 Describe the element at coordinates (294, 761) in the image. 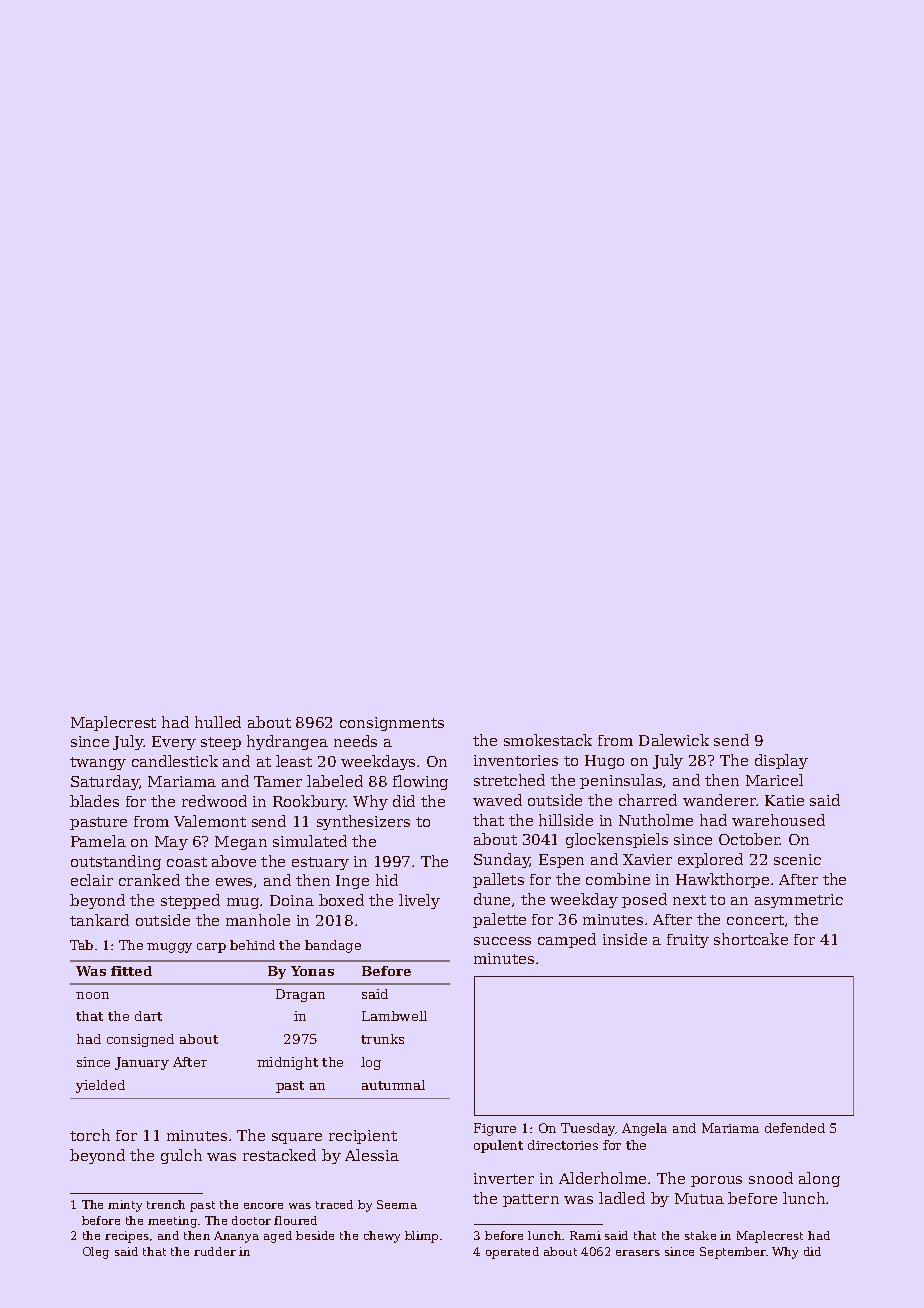

I see `least` at that location.
